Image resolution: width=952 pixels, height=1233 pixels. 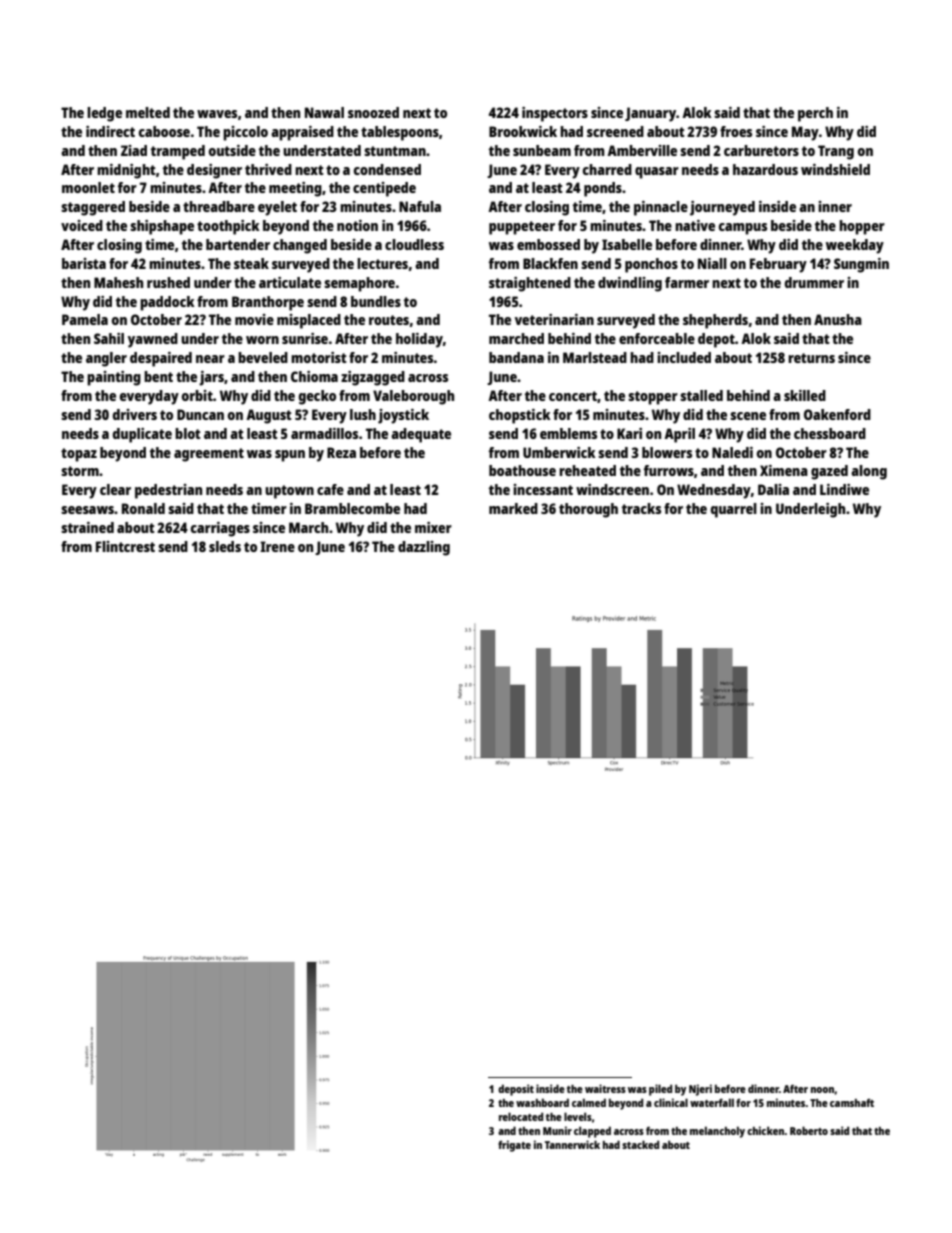 I want to click on centipede, so click(x=384, y=189).
